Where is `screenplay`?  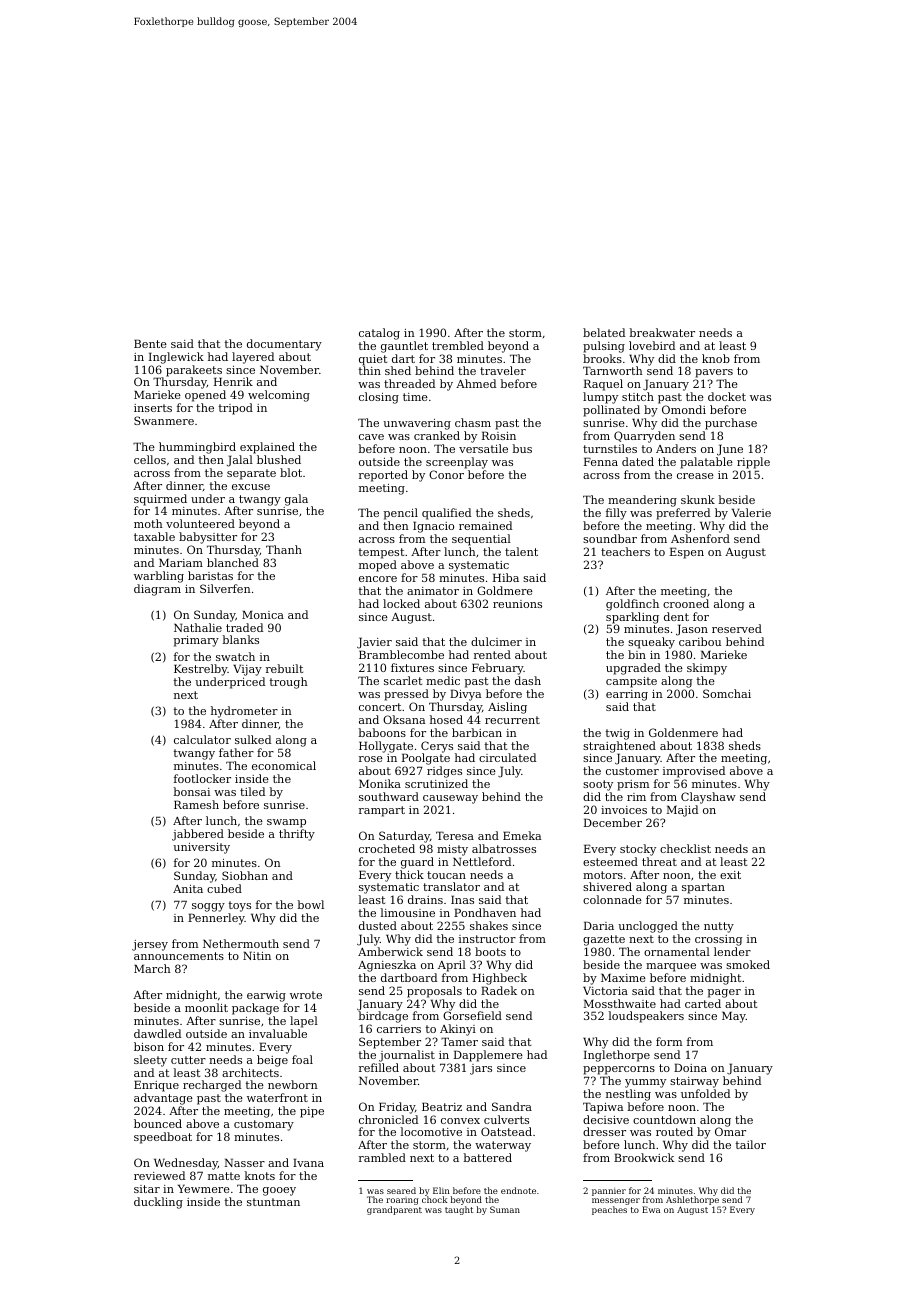
screenplay is located at coordinates (457, 463).
